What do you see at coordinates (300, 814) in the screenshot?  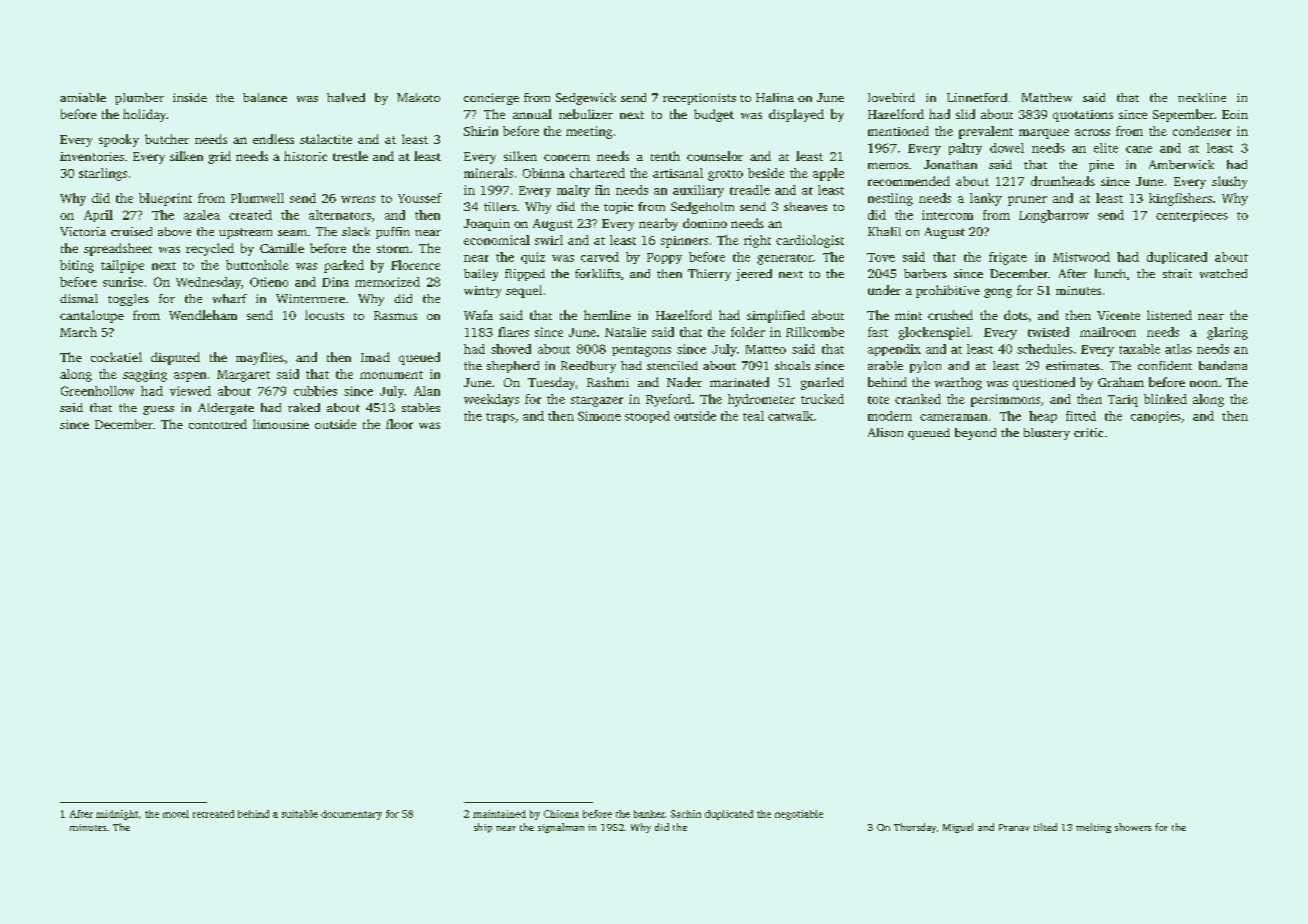 I see `suitable` at bounding box center [300, 814].
